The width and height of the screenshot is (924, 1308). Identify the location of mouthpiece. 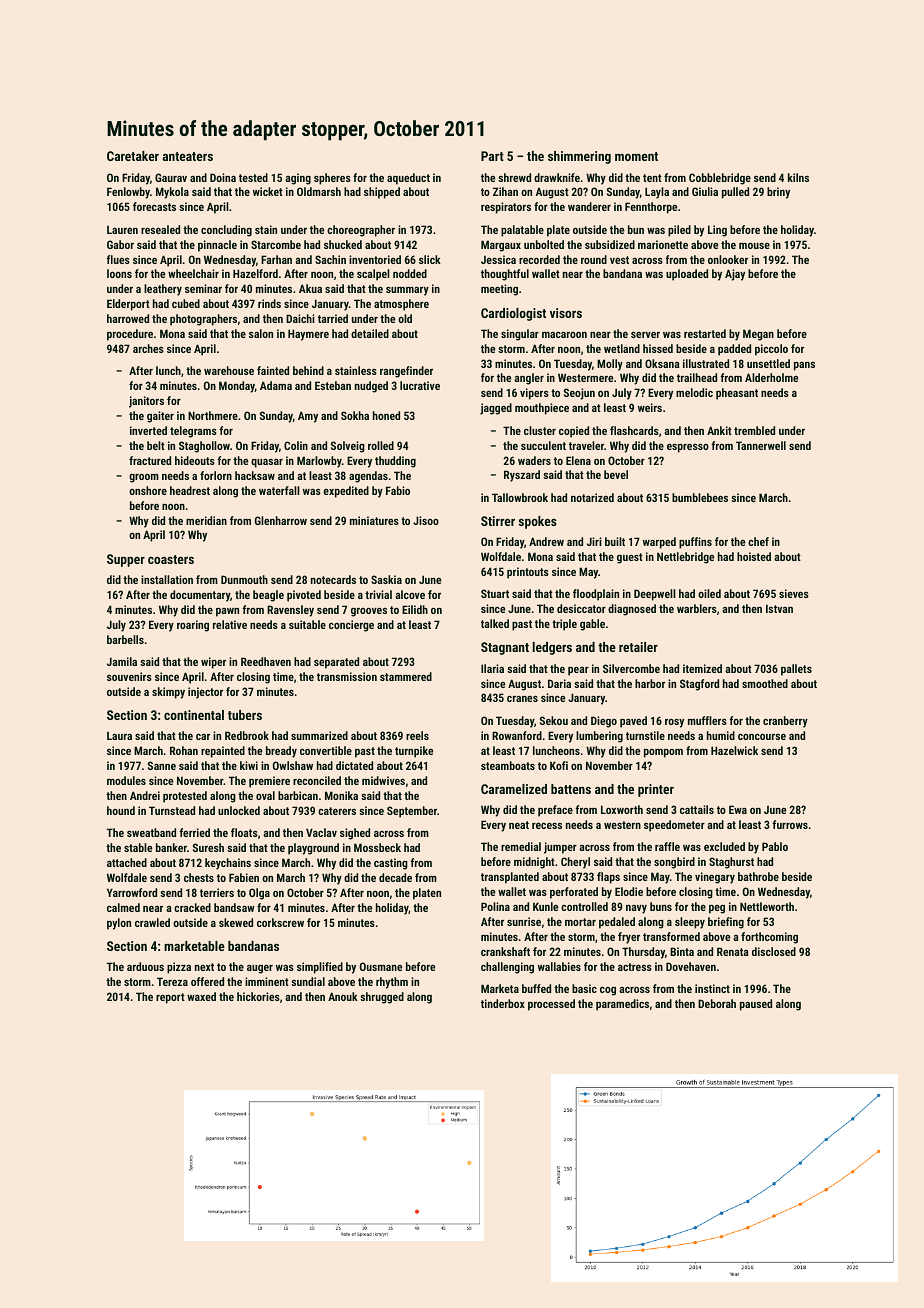
(542, 409).
